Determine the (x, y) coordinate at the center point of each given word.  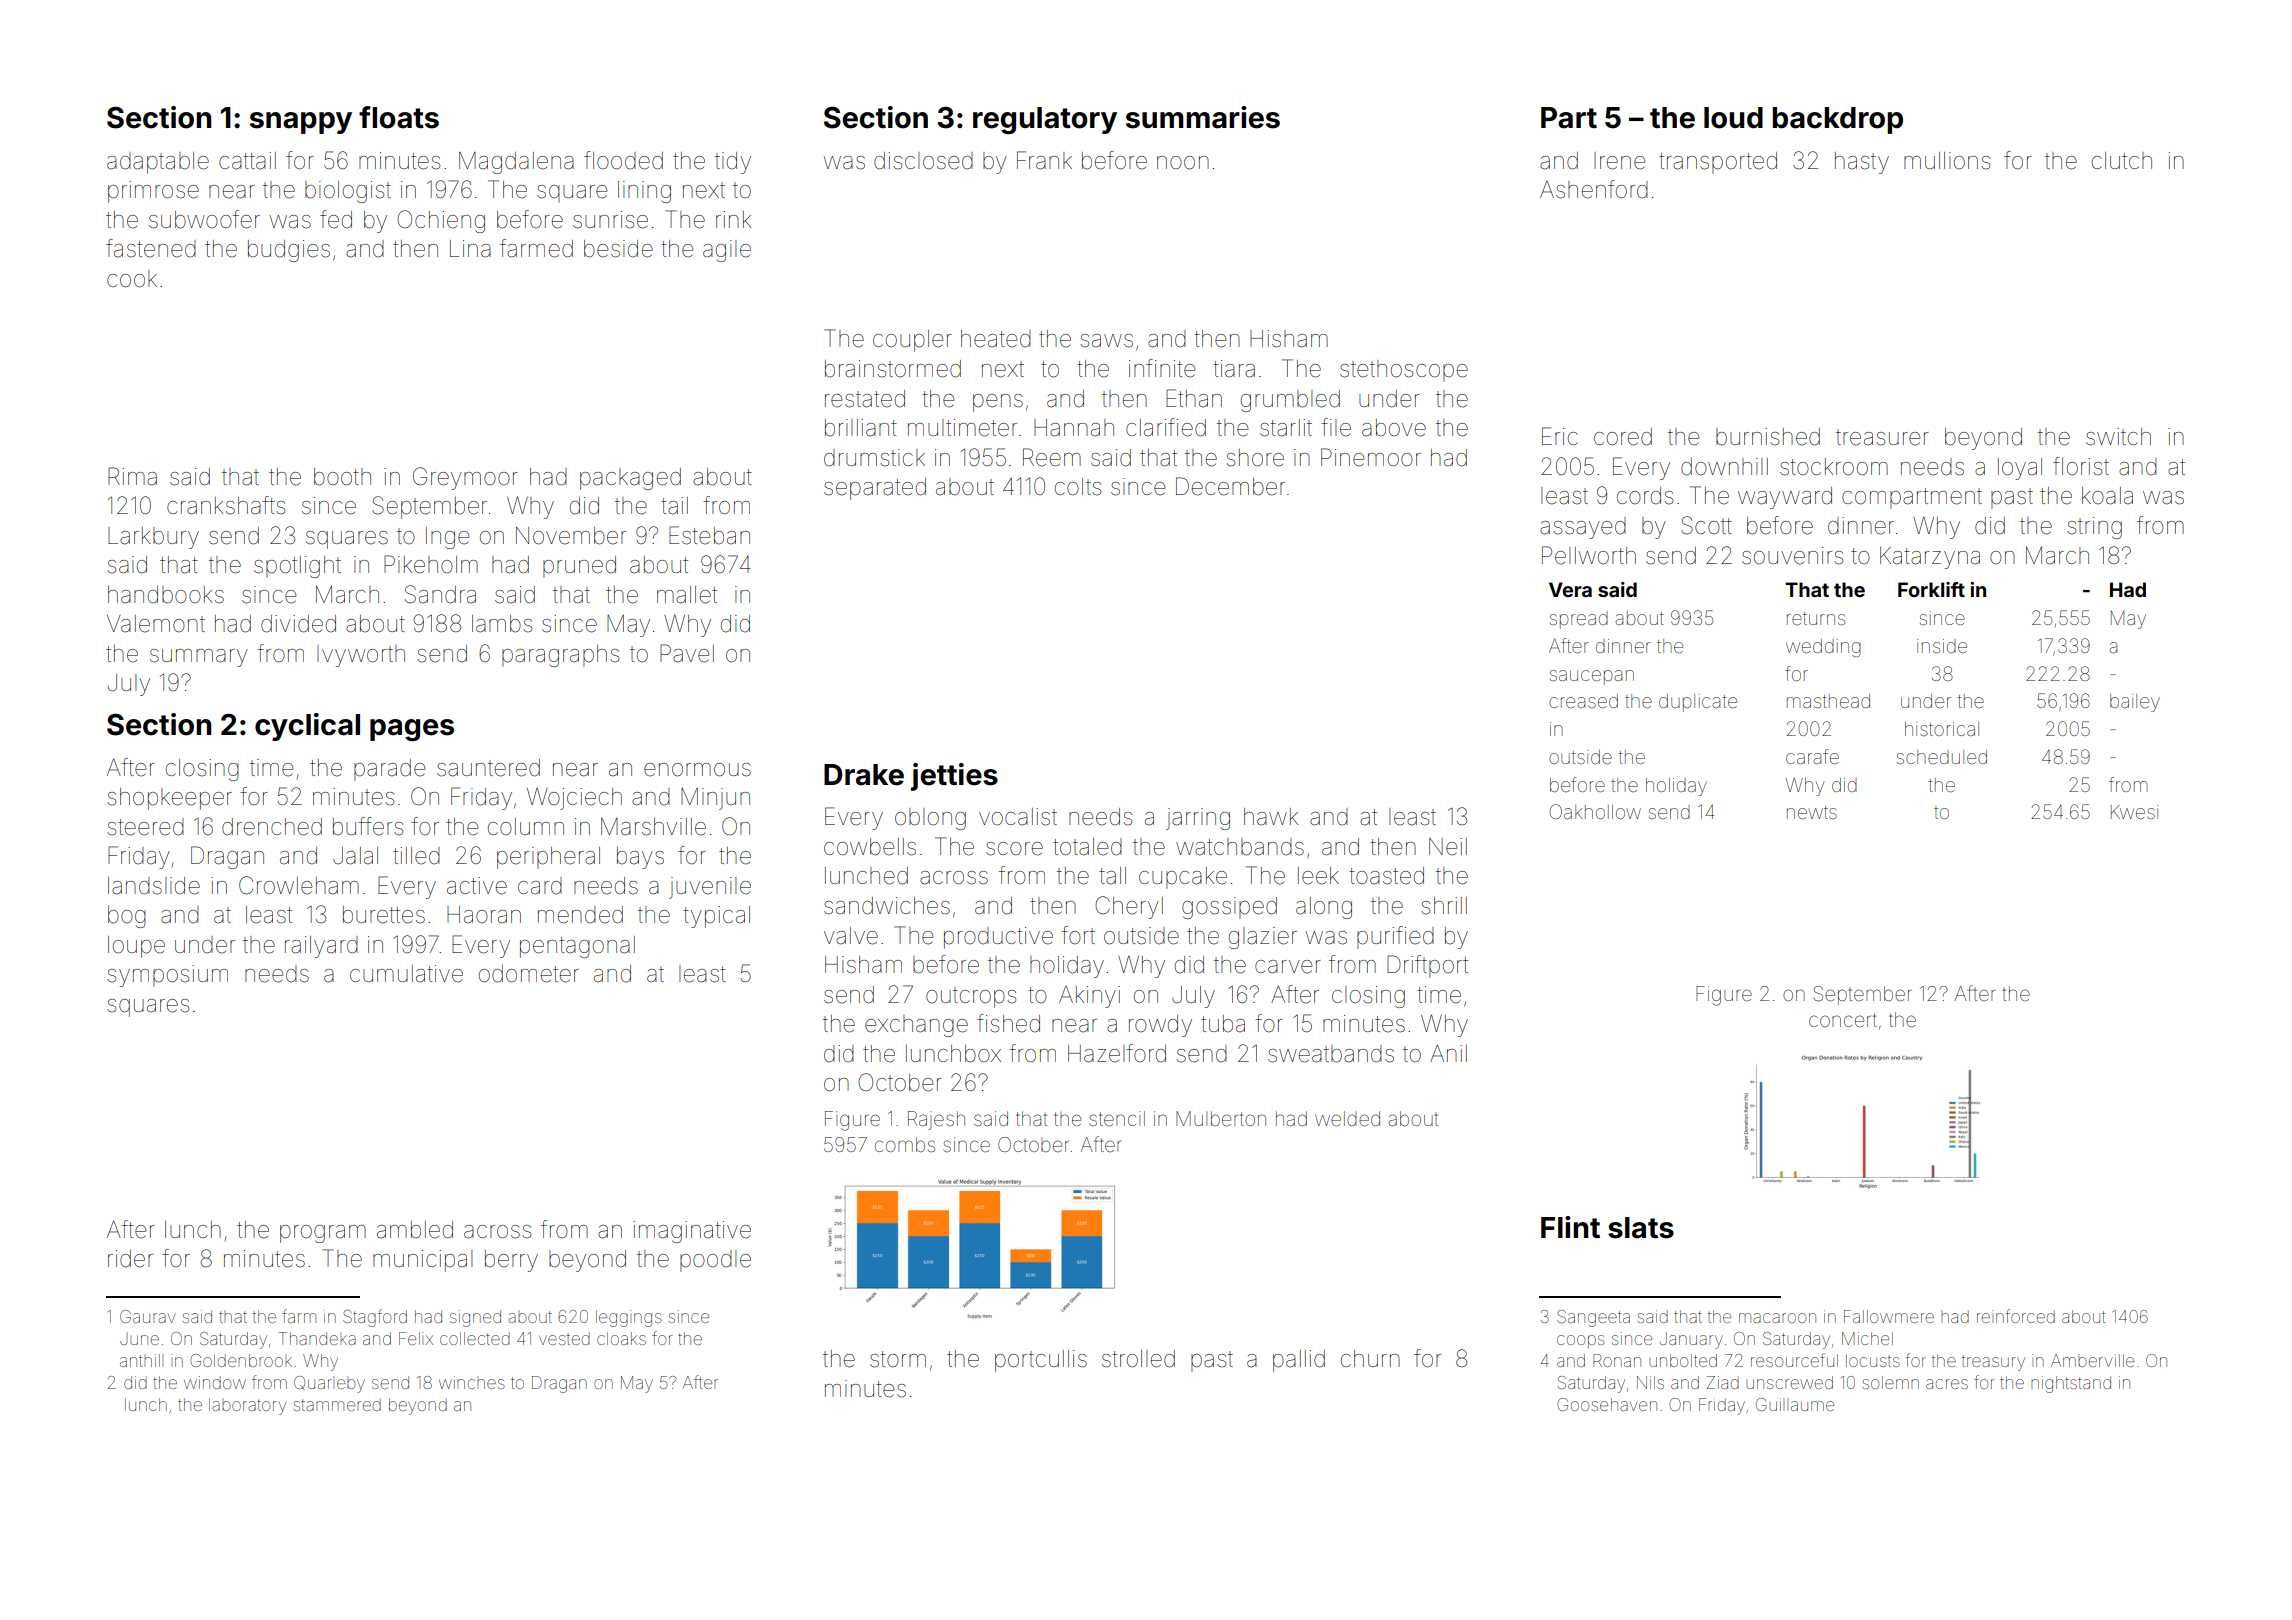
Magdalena (516, 163)
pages (412, 730)
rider (130, 1259)
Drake (864, 775)
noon (1183, 163)
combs (905, 1144)
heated (996, 339)
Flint (1570, 1227)
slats (1641, 1228)
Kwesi (2134, 812)
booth (342, 477)
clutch (2122, 160)
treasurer (1882, 437)
